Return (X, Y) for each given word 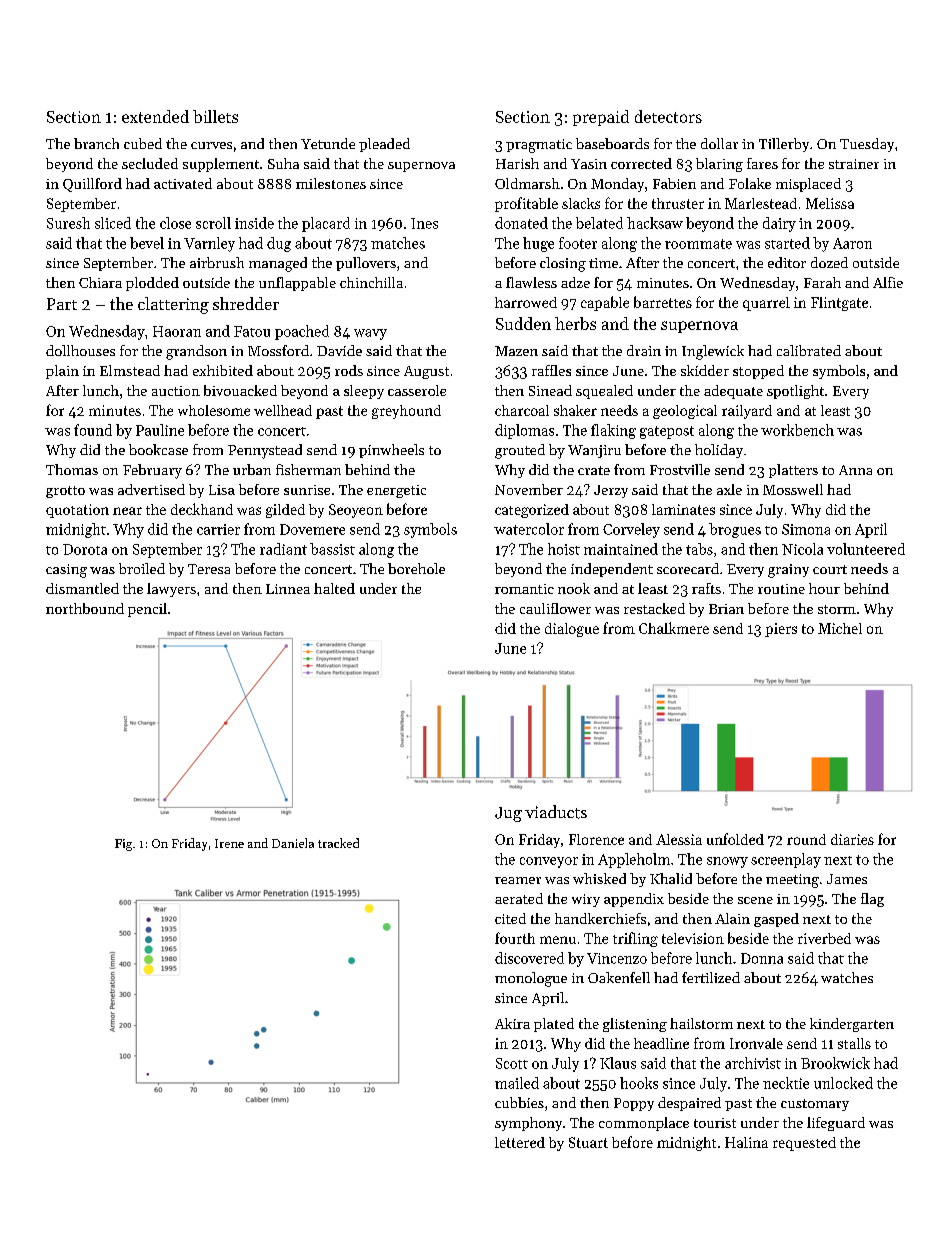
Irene (229, 843)
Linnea (288, 589)
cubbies (519, 1102)
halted (334, 588)
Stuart (588, 1142)
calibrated (809, 350)
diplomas (524, 431)
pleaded (384, 145)
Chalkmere (674, 628)
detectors (668, 116)
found (93, 430)
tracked (338, 843)
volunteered (866, 549)
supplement (221, 165)
